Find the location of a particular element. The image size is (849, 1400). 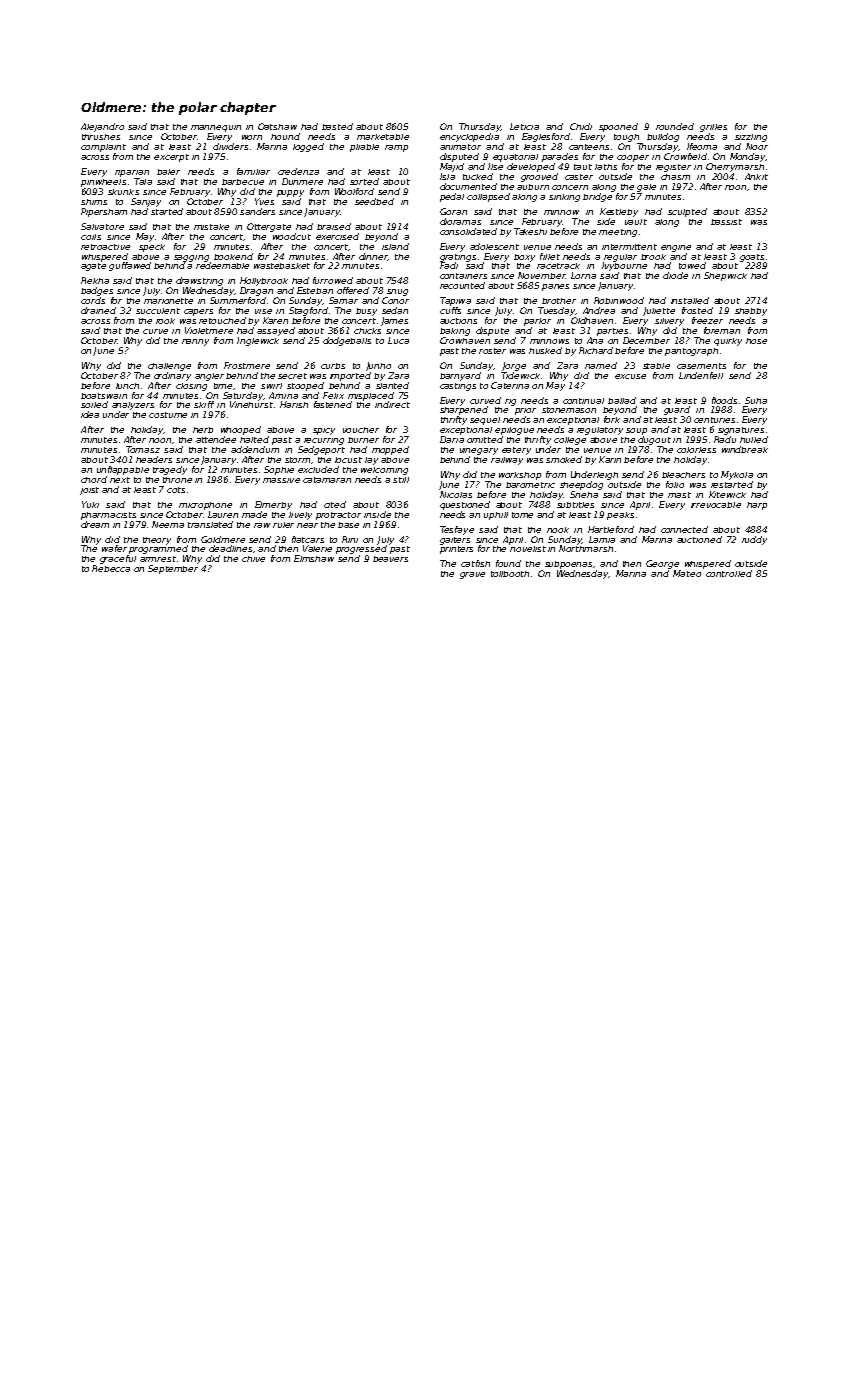

barnyard is located at coordinates (460, 376).
